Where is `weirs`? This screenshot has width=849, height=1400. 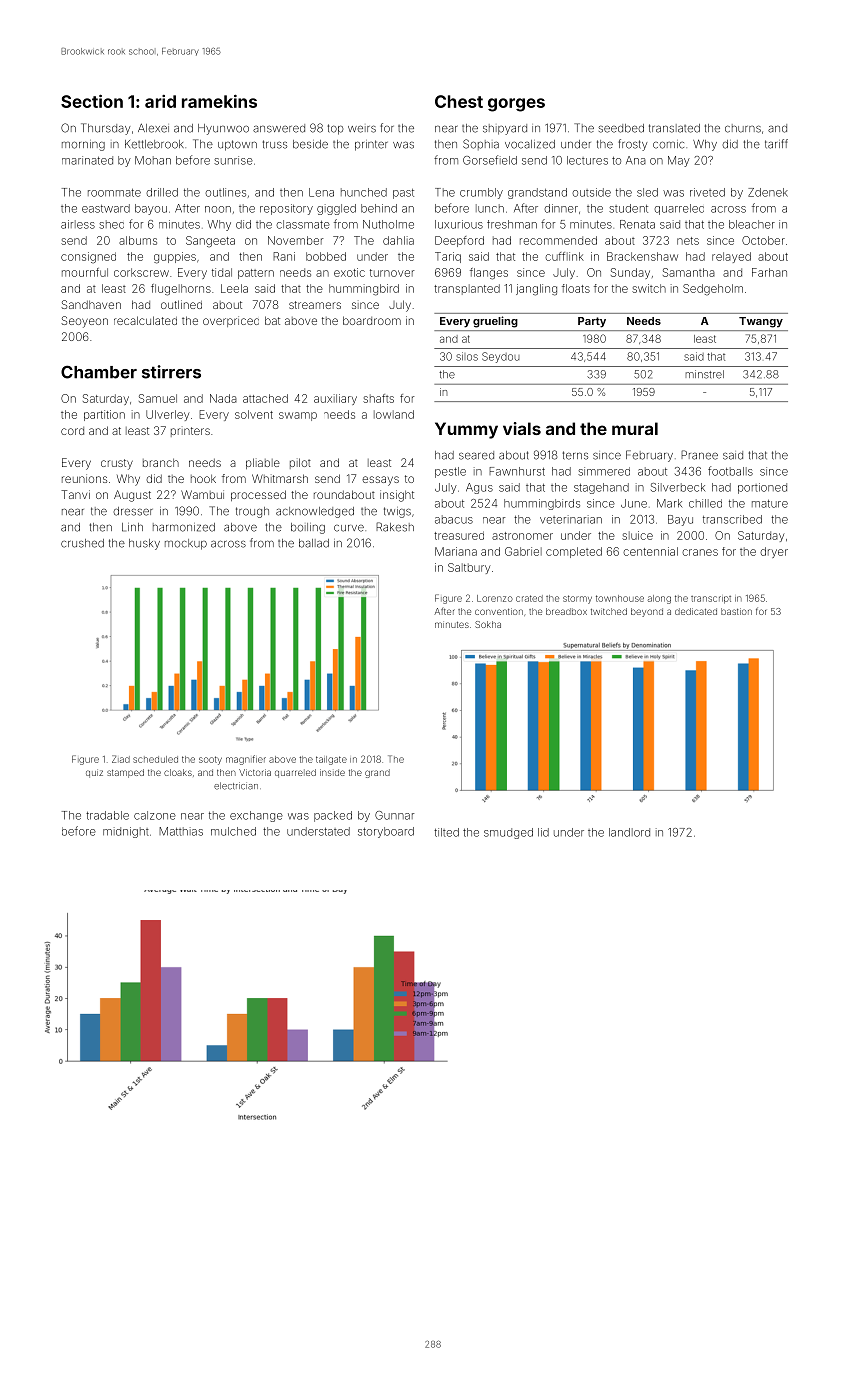 weirs is located at coordinates (362, 129).
